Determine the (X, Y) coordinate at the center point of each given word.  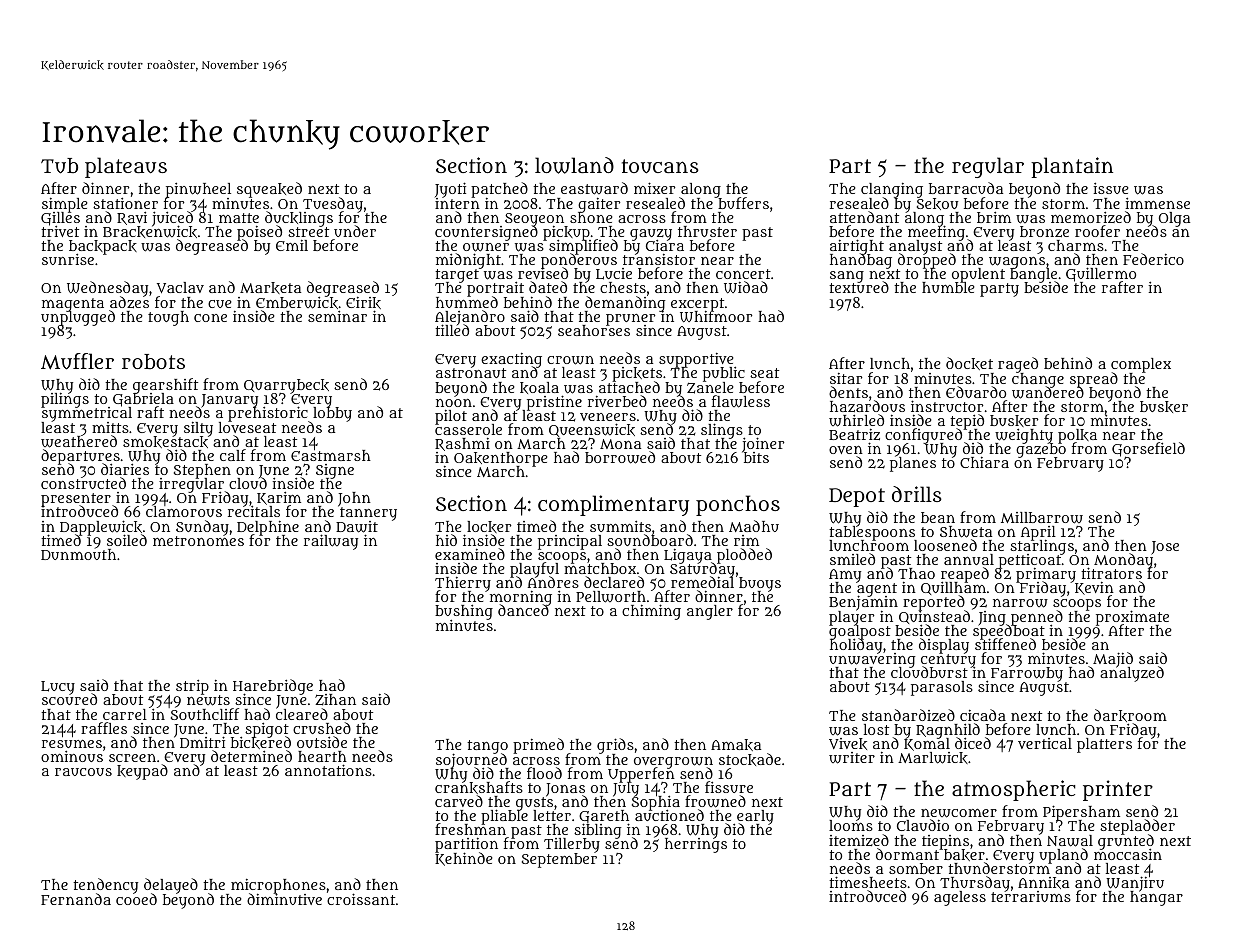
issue (1111, 188)
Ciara (665, 246)
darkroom (1130, 715)
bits (756, 458)
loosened (945, 545)
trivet (60, 231)
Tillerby (572, 845)
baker (963, 855)
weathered (79, 442)
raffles (104, 728)
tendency (105, 886)
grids (615, 746)
